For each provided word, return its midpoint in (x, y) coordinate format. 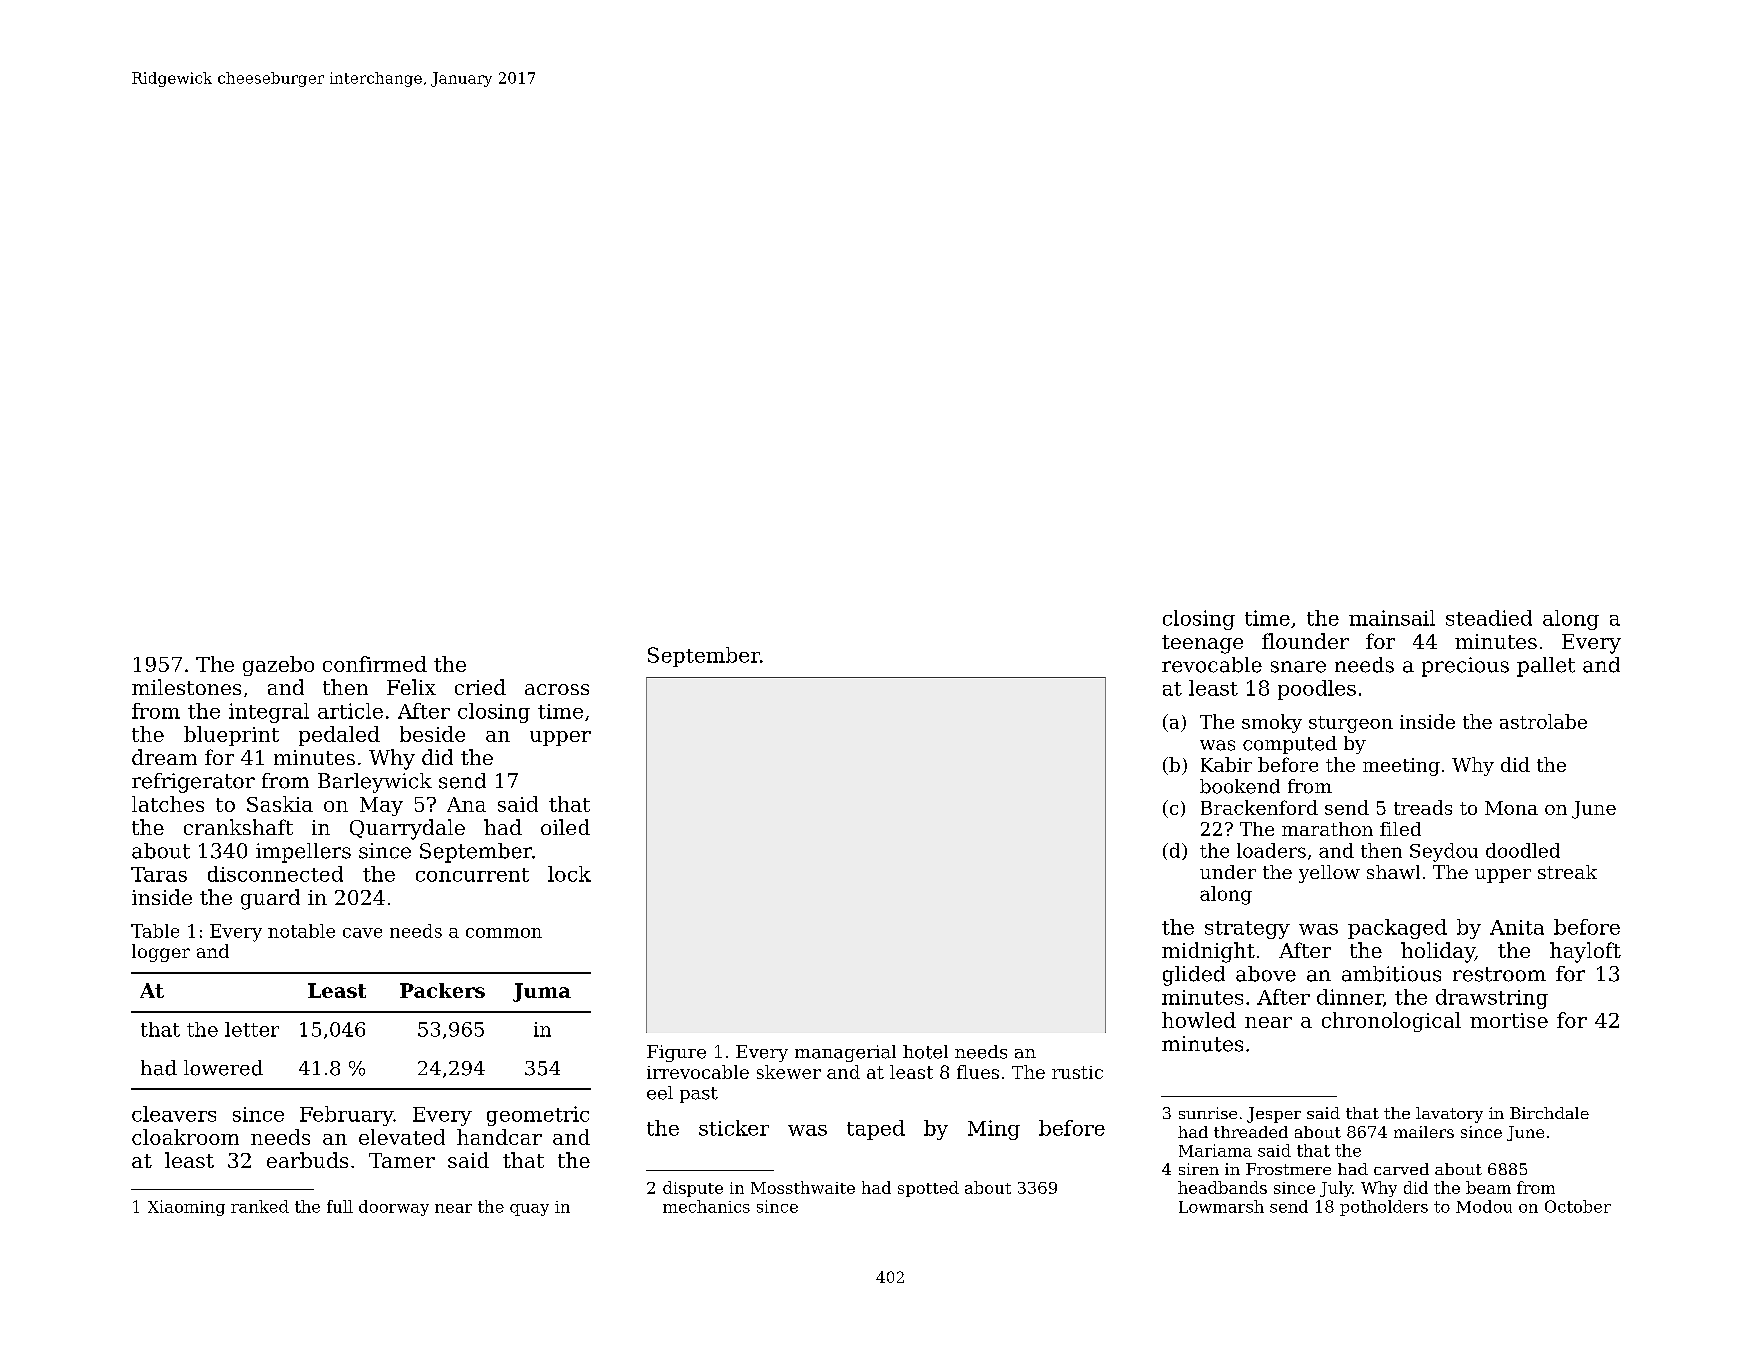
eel (660, 1093)
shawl (1393, 872)
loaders (1271, 850)
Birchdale (1549, 1113)
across (557, 689)
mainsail (1392, 618)
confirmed (375, 664)
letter (252, 1029)
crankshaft (238, 827)
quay (529, 1210)
